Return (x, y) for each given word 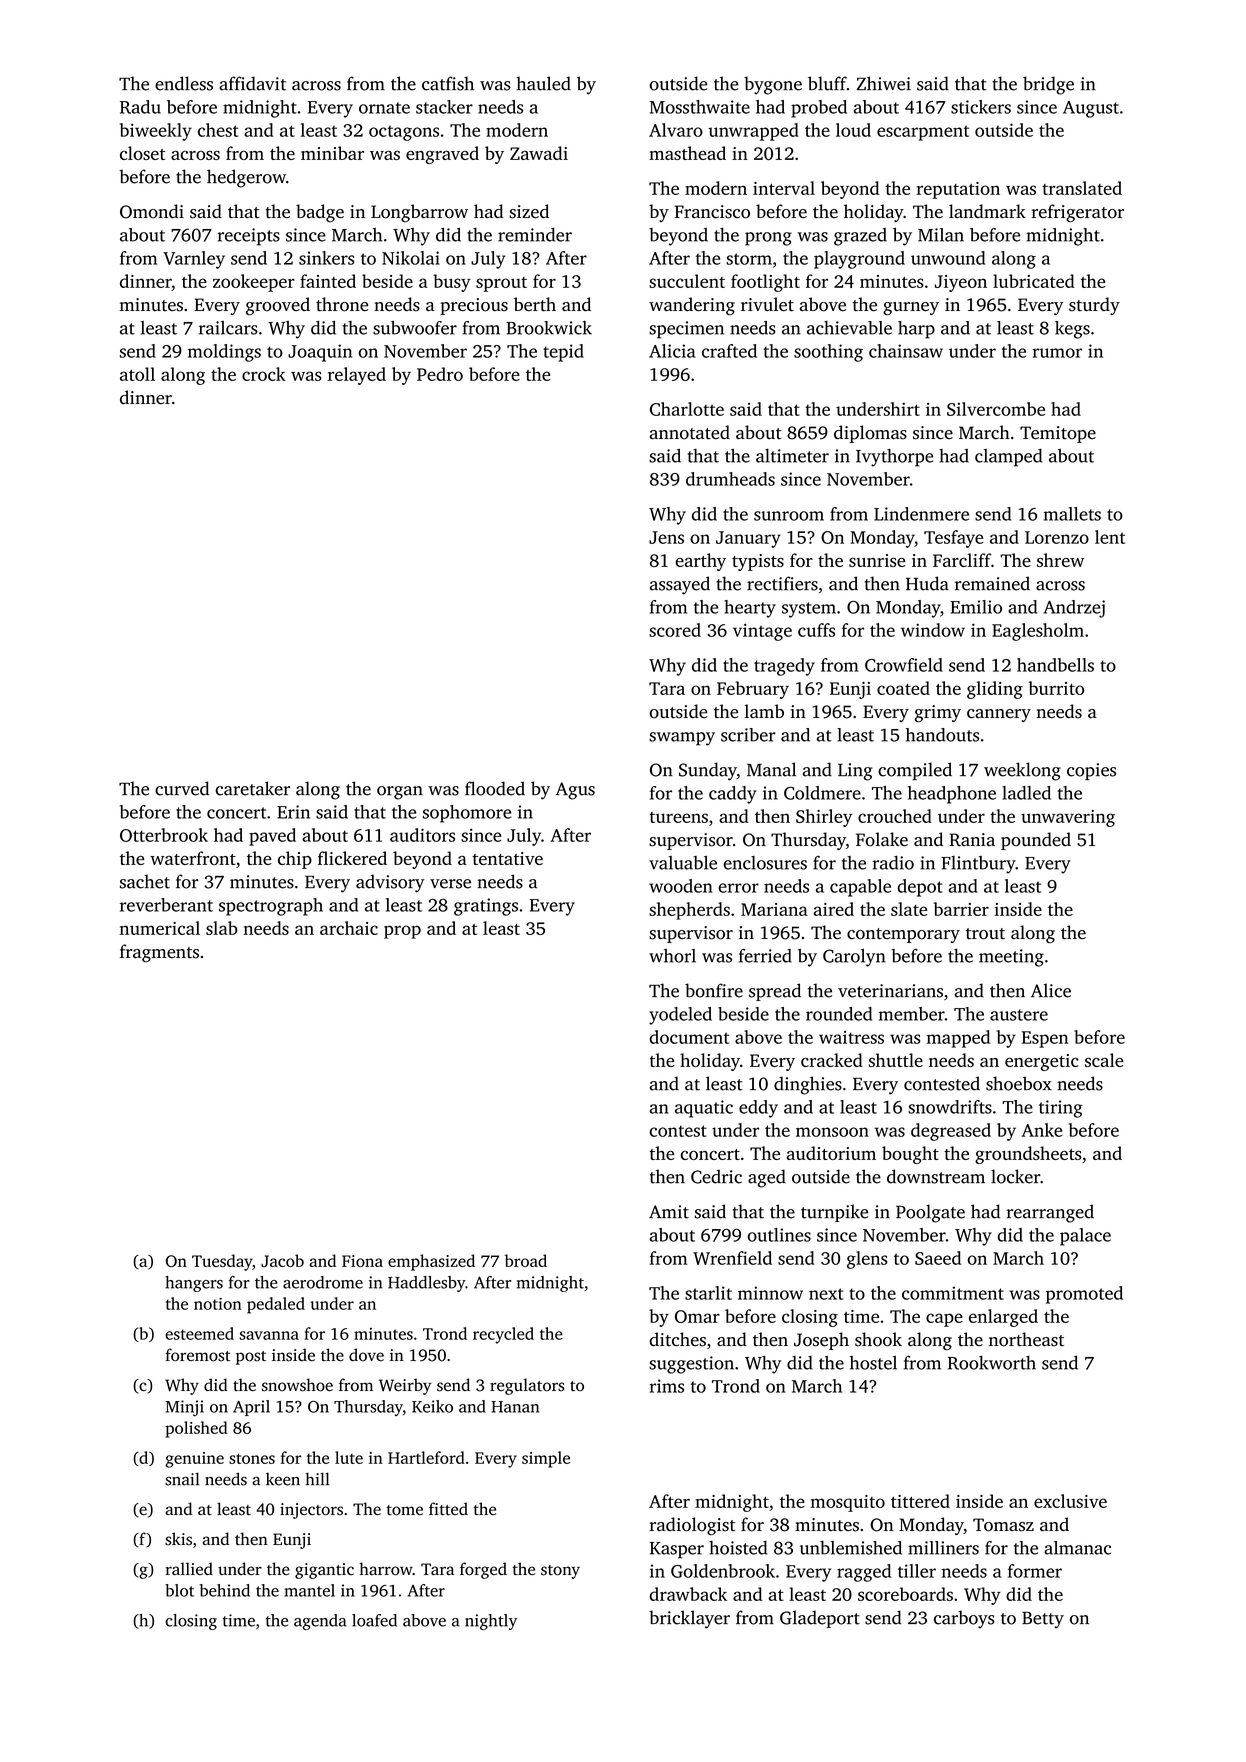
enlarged (1003, 1318)
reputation (958, 190)
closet (142, 153)
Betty (1043, 1620)
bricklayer (689, 1619)
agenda (320, 1622)
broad (526, 1260)
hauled (543, 83)
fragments (159, 953)
